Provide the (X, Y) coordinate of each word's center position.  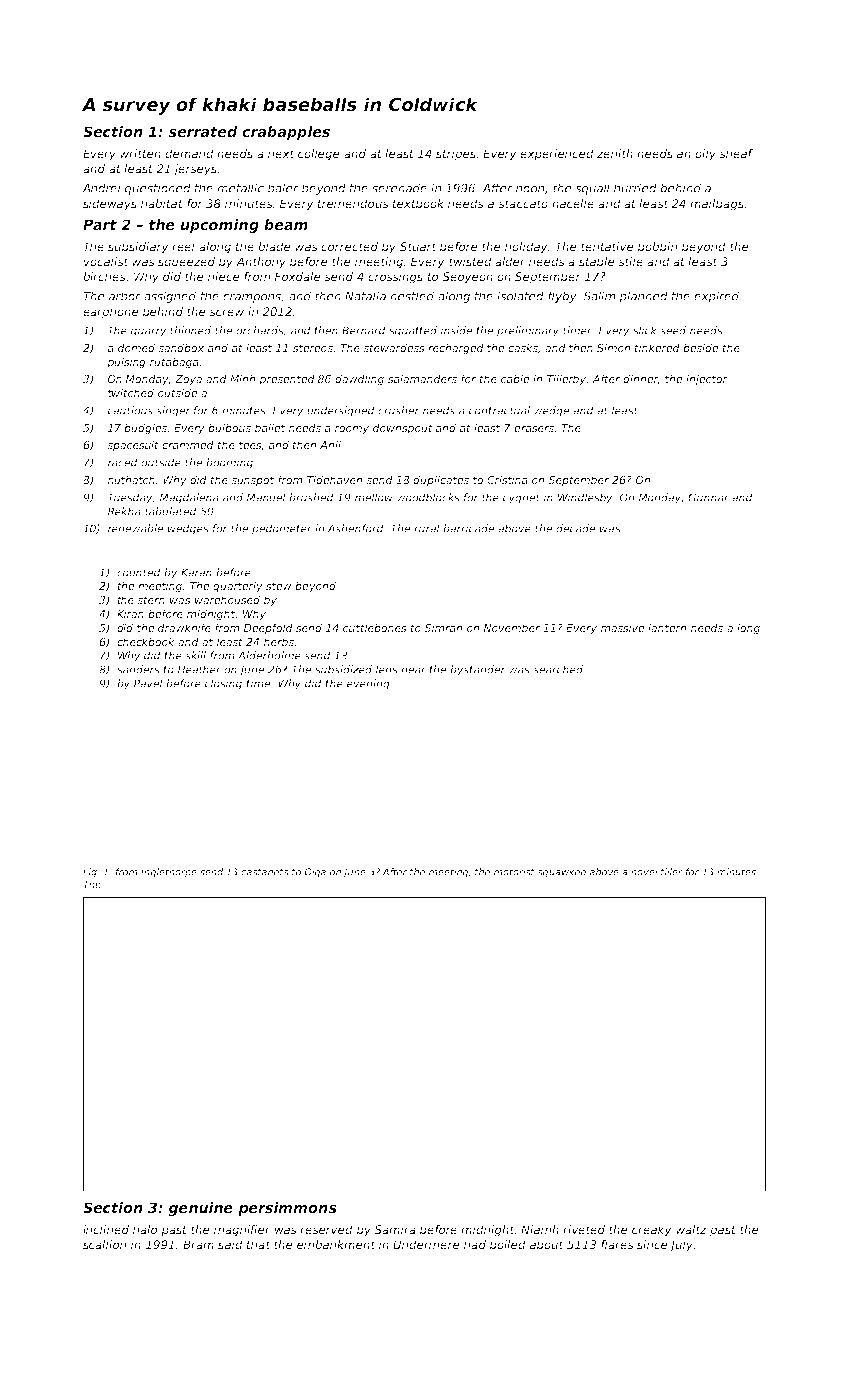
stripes (456, 155)
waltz (691, 1229)
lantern (667, 627)
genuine (201, 1209)
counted (139, 572)
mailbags (717, 205)
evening (368, 684)
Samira (395, 1229)
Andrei (101, 188)
